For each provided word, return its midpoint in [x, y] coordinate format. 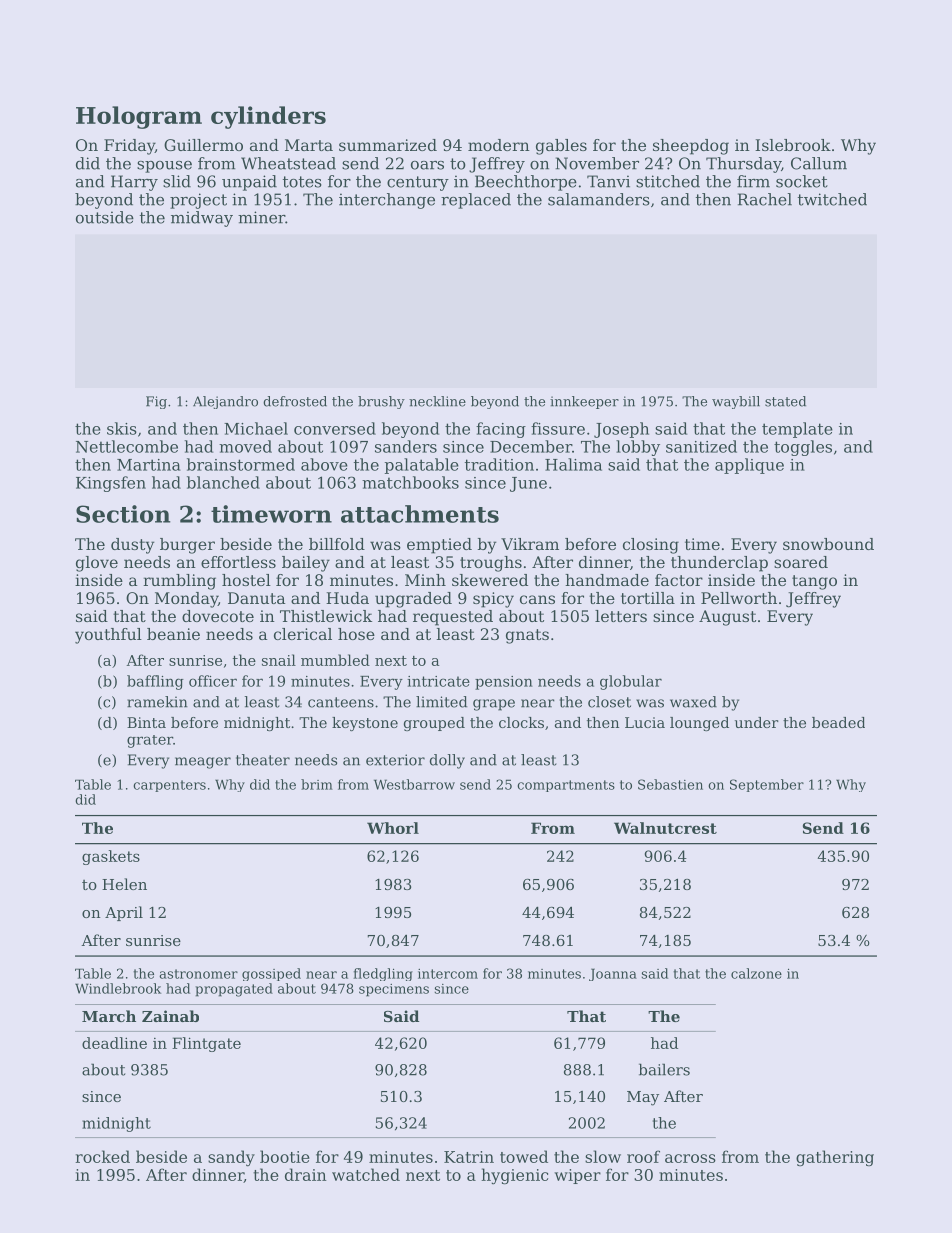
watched [366, 1174]
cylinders [268, 117]
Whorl [393, 828]
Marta [309, 145]
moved [245, 446]
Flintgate [206, 1044]
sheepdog [691, 147]
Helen [124, 884]
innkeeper [584, 402]
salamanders [599, 199]
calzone [756, 973]
